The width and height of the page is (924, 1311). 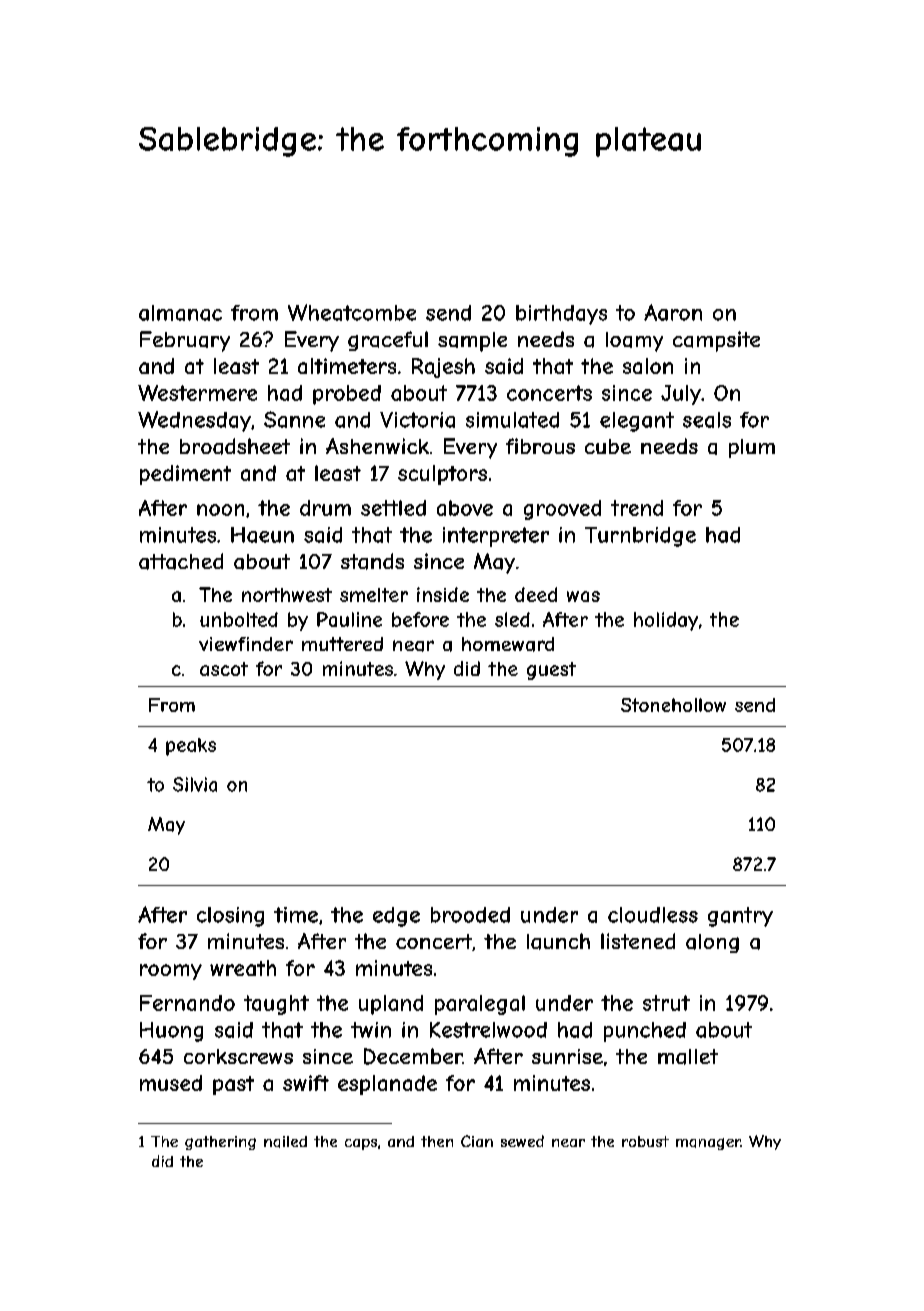 What do you see at coordinates (388, 341) in the page?
I see `graceful` at bounding box center [388, 341].
